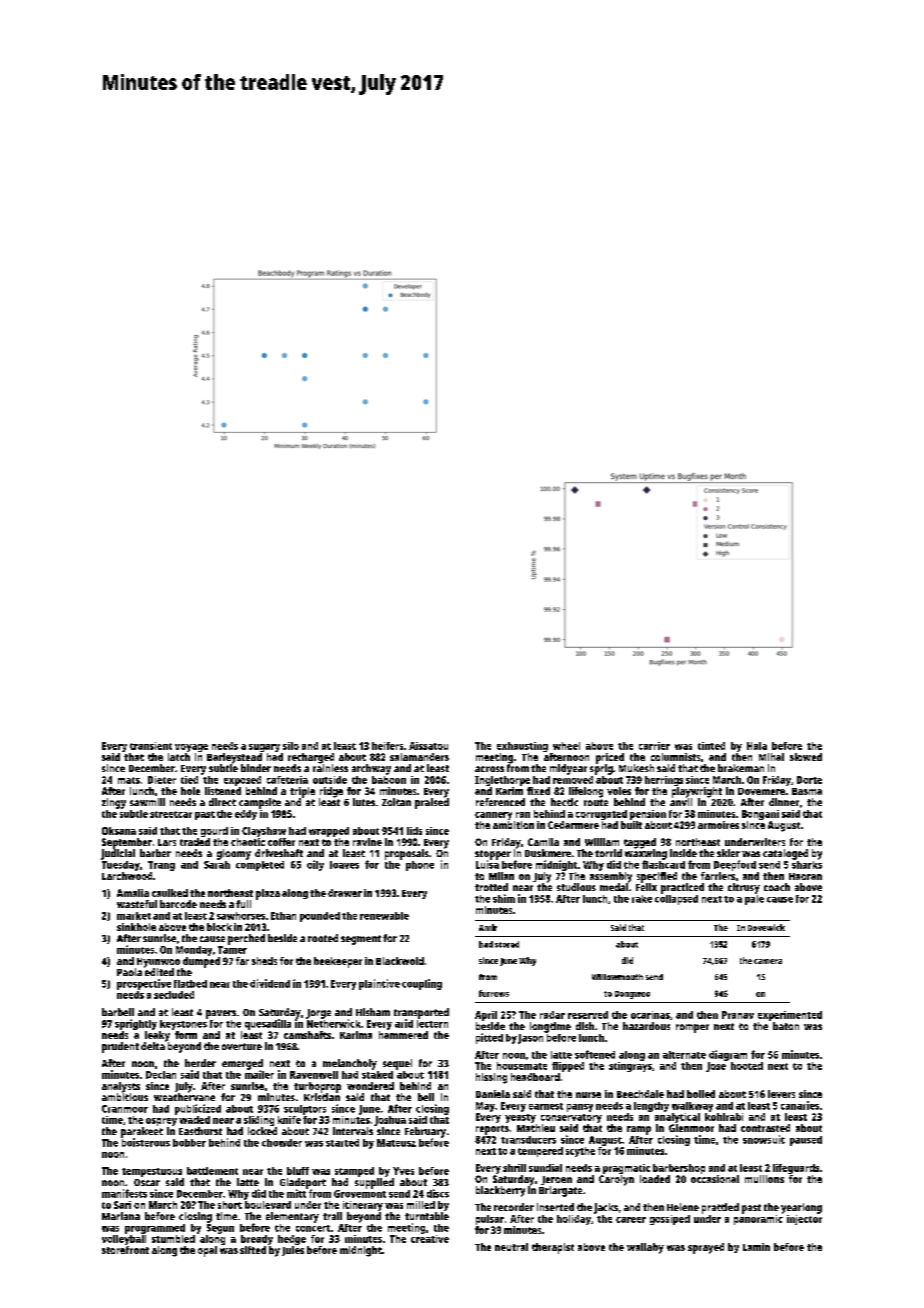  What do you see at coordinates (768, 961) in the image?
I see `camera` at bounding box center [768, 961].
